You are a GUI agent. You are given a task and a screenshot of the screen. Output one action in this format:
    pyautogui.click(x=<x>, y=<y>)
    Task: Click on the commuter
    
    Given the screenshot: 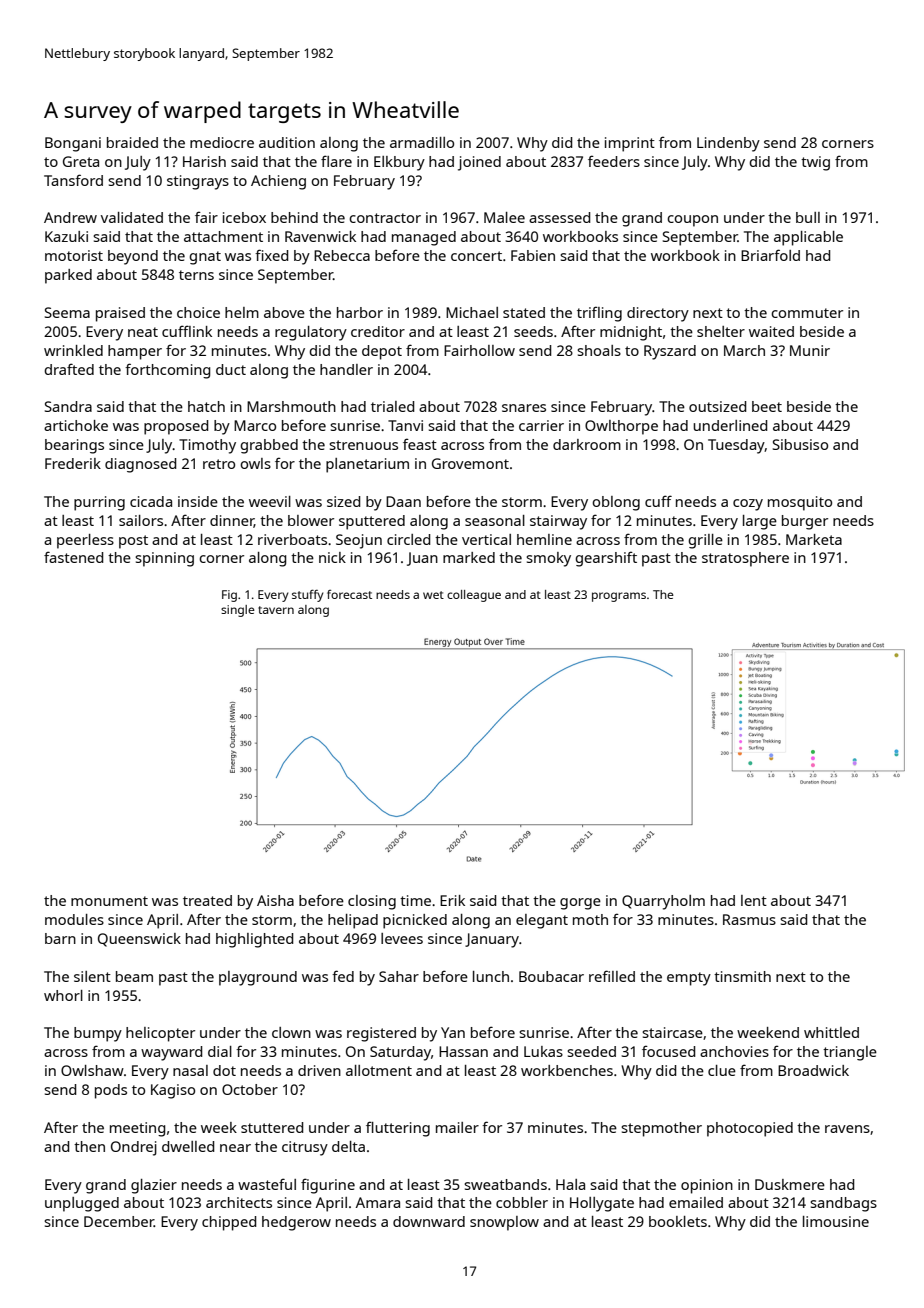 What is the action you would take?
    pyautogui.click(x=807, y=313)
